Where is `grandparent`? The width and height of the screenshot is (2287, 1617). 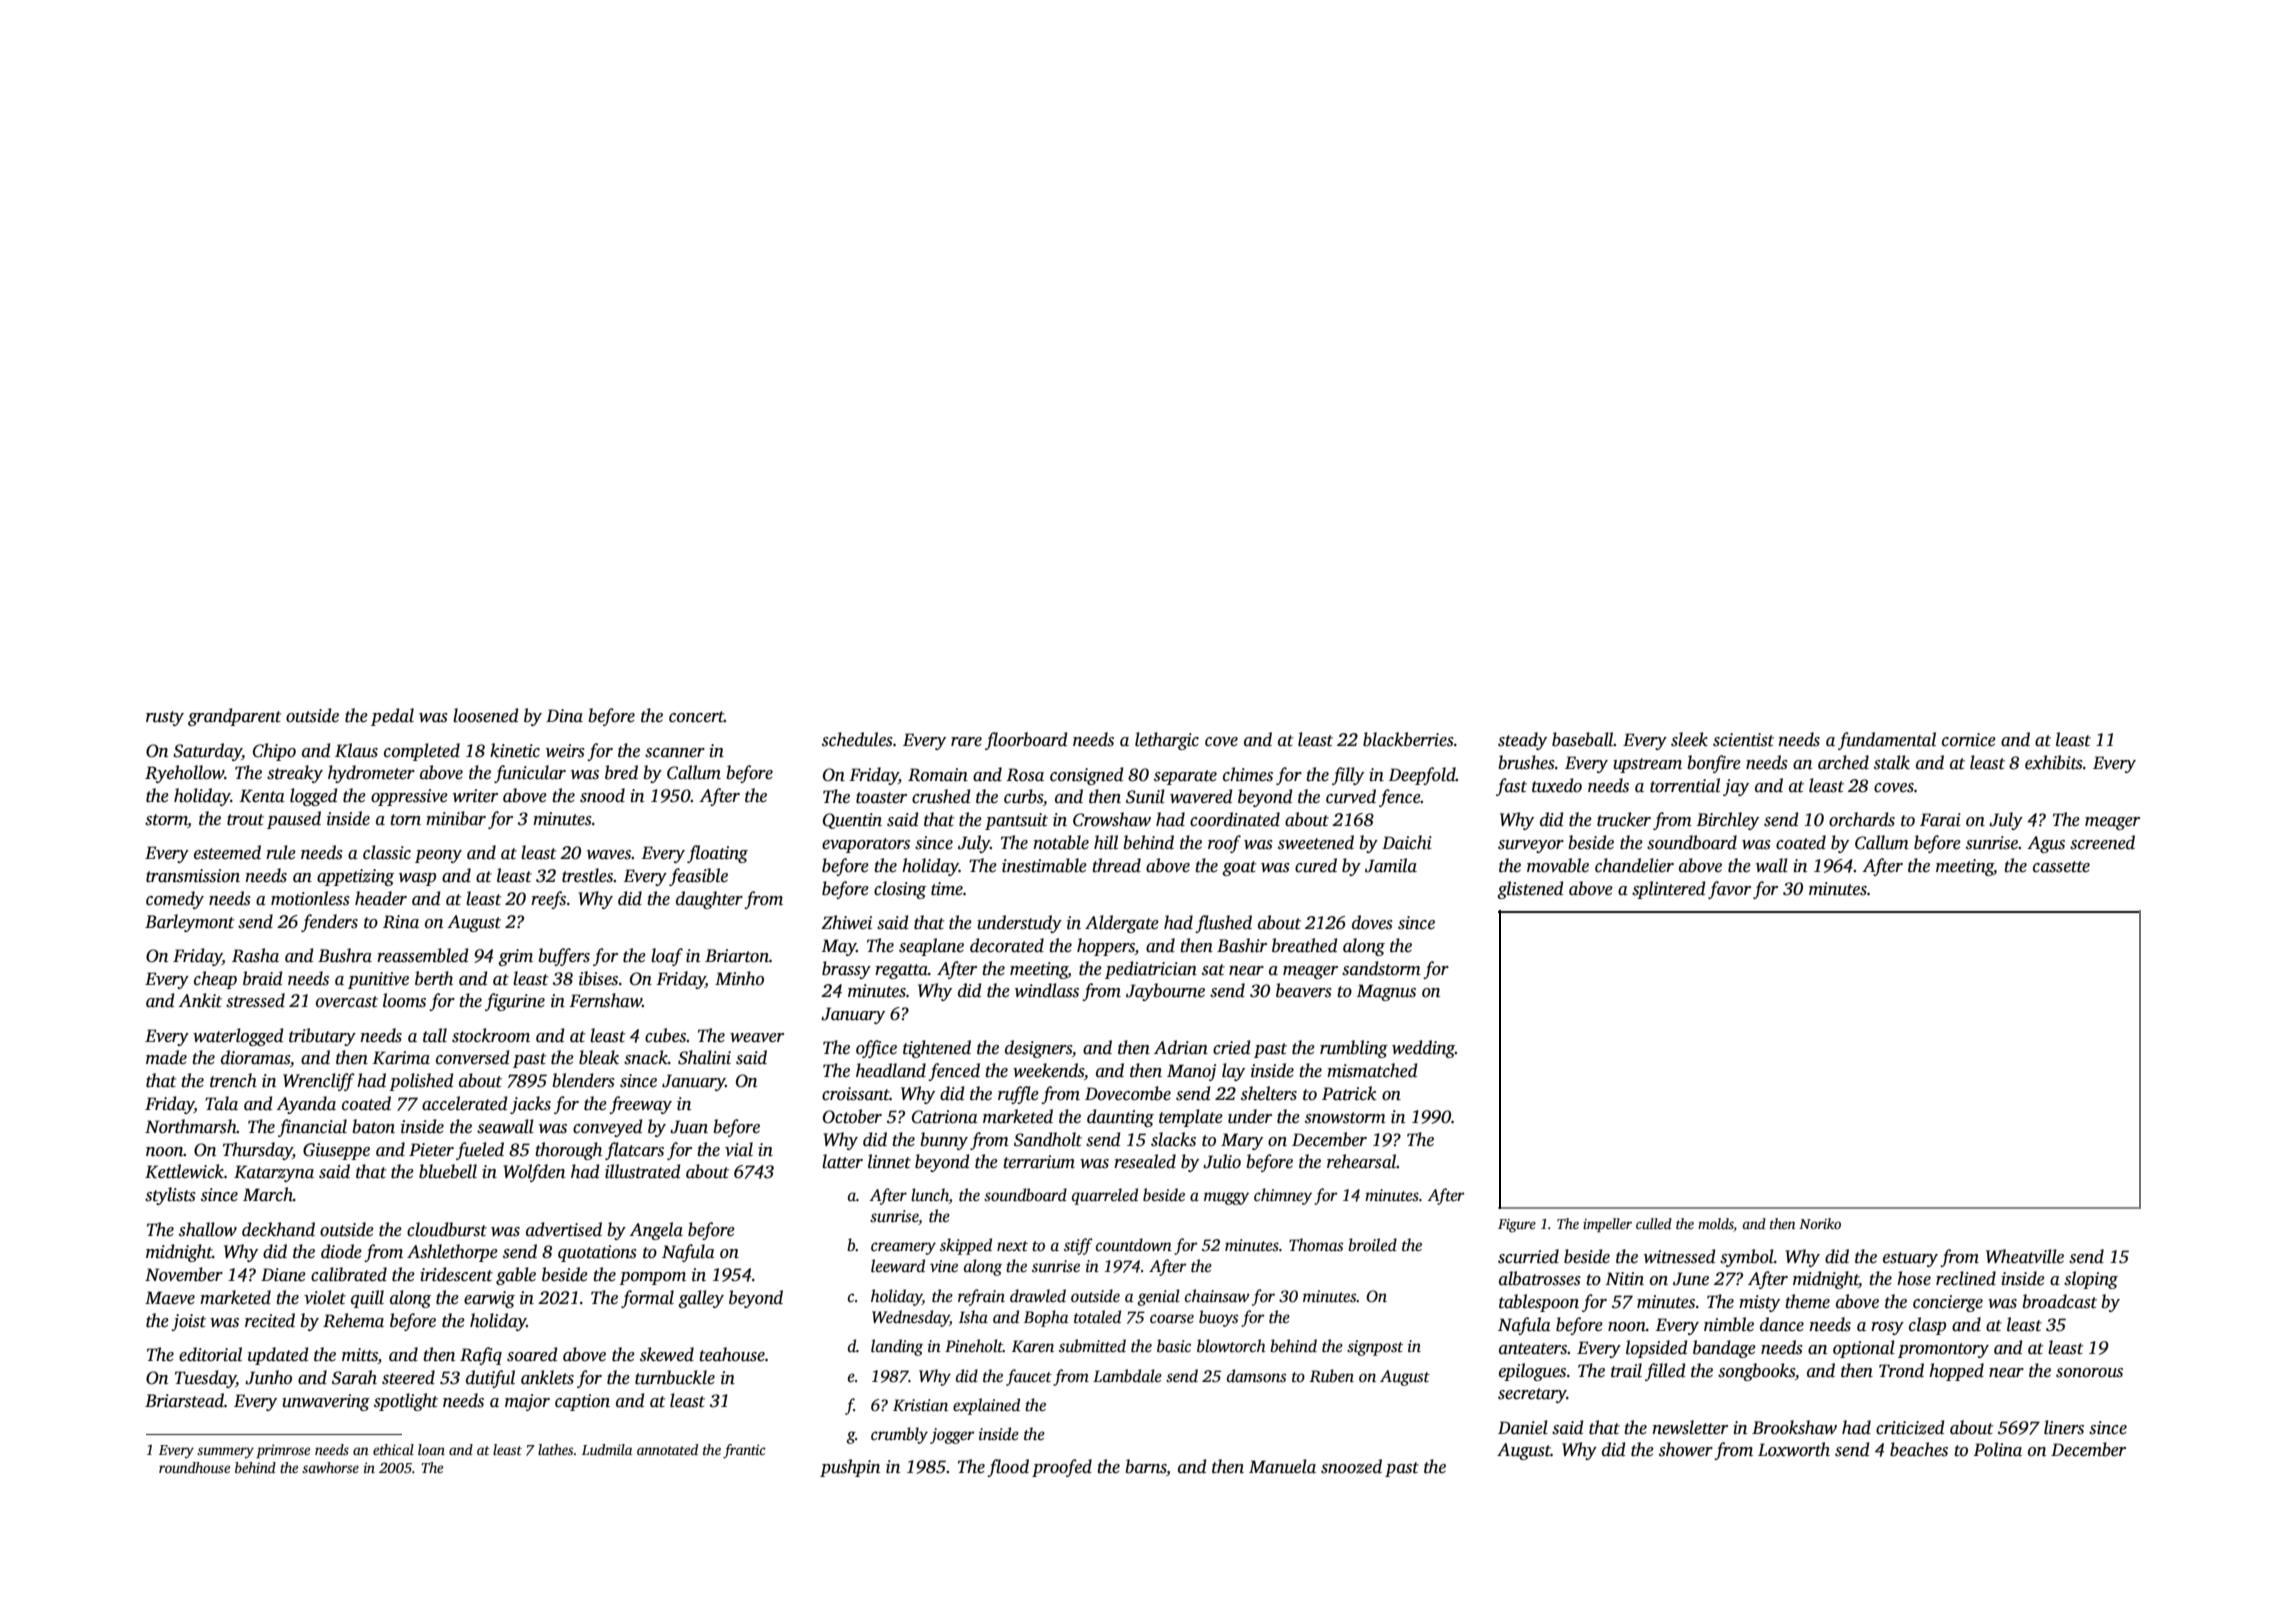 grandparent is located at coordinates (234, 717).
